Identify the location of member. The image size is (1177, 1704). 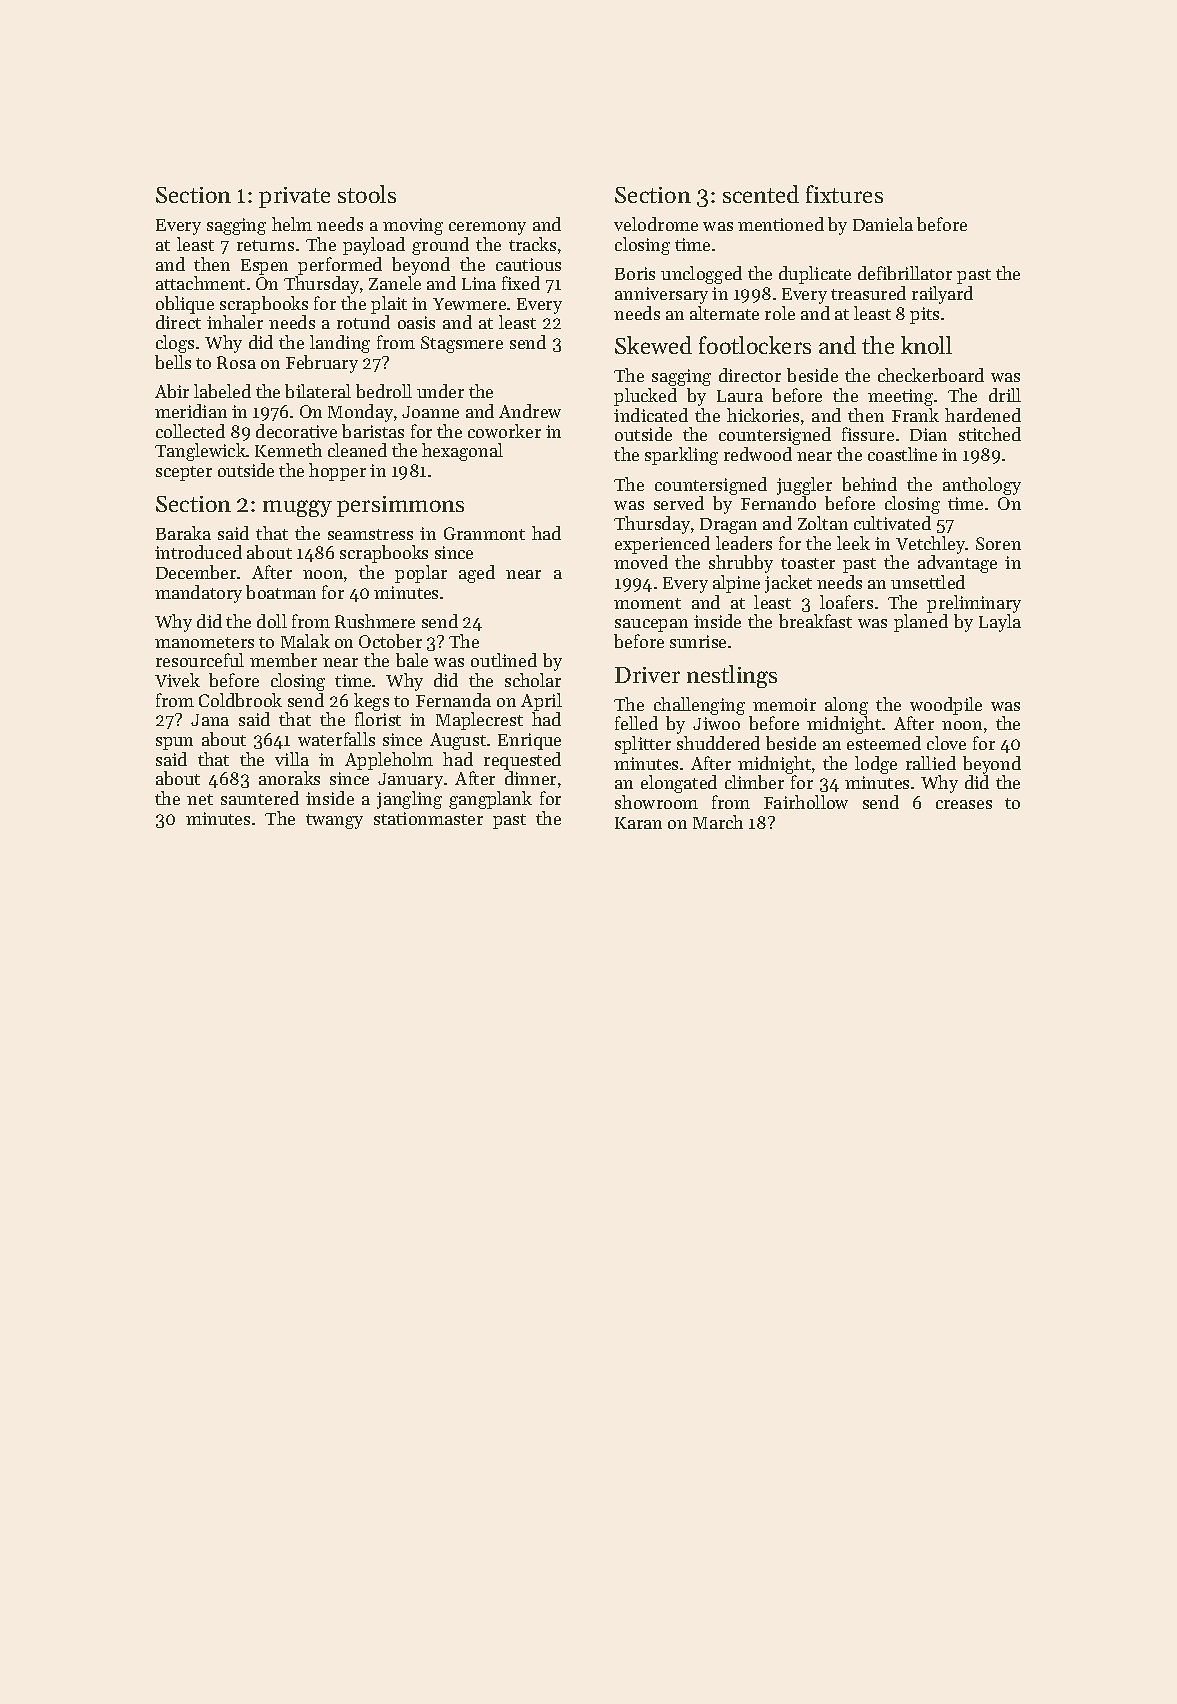
(283, 660).
